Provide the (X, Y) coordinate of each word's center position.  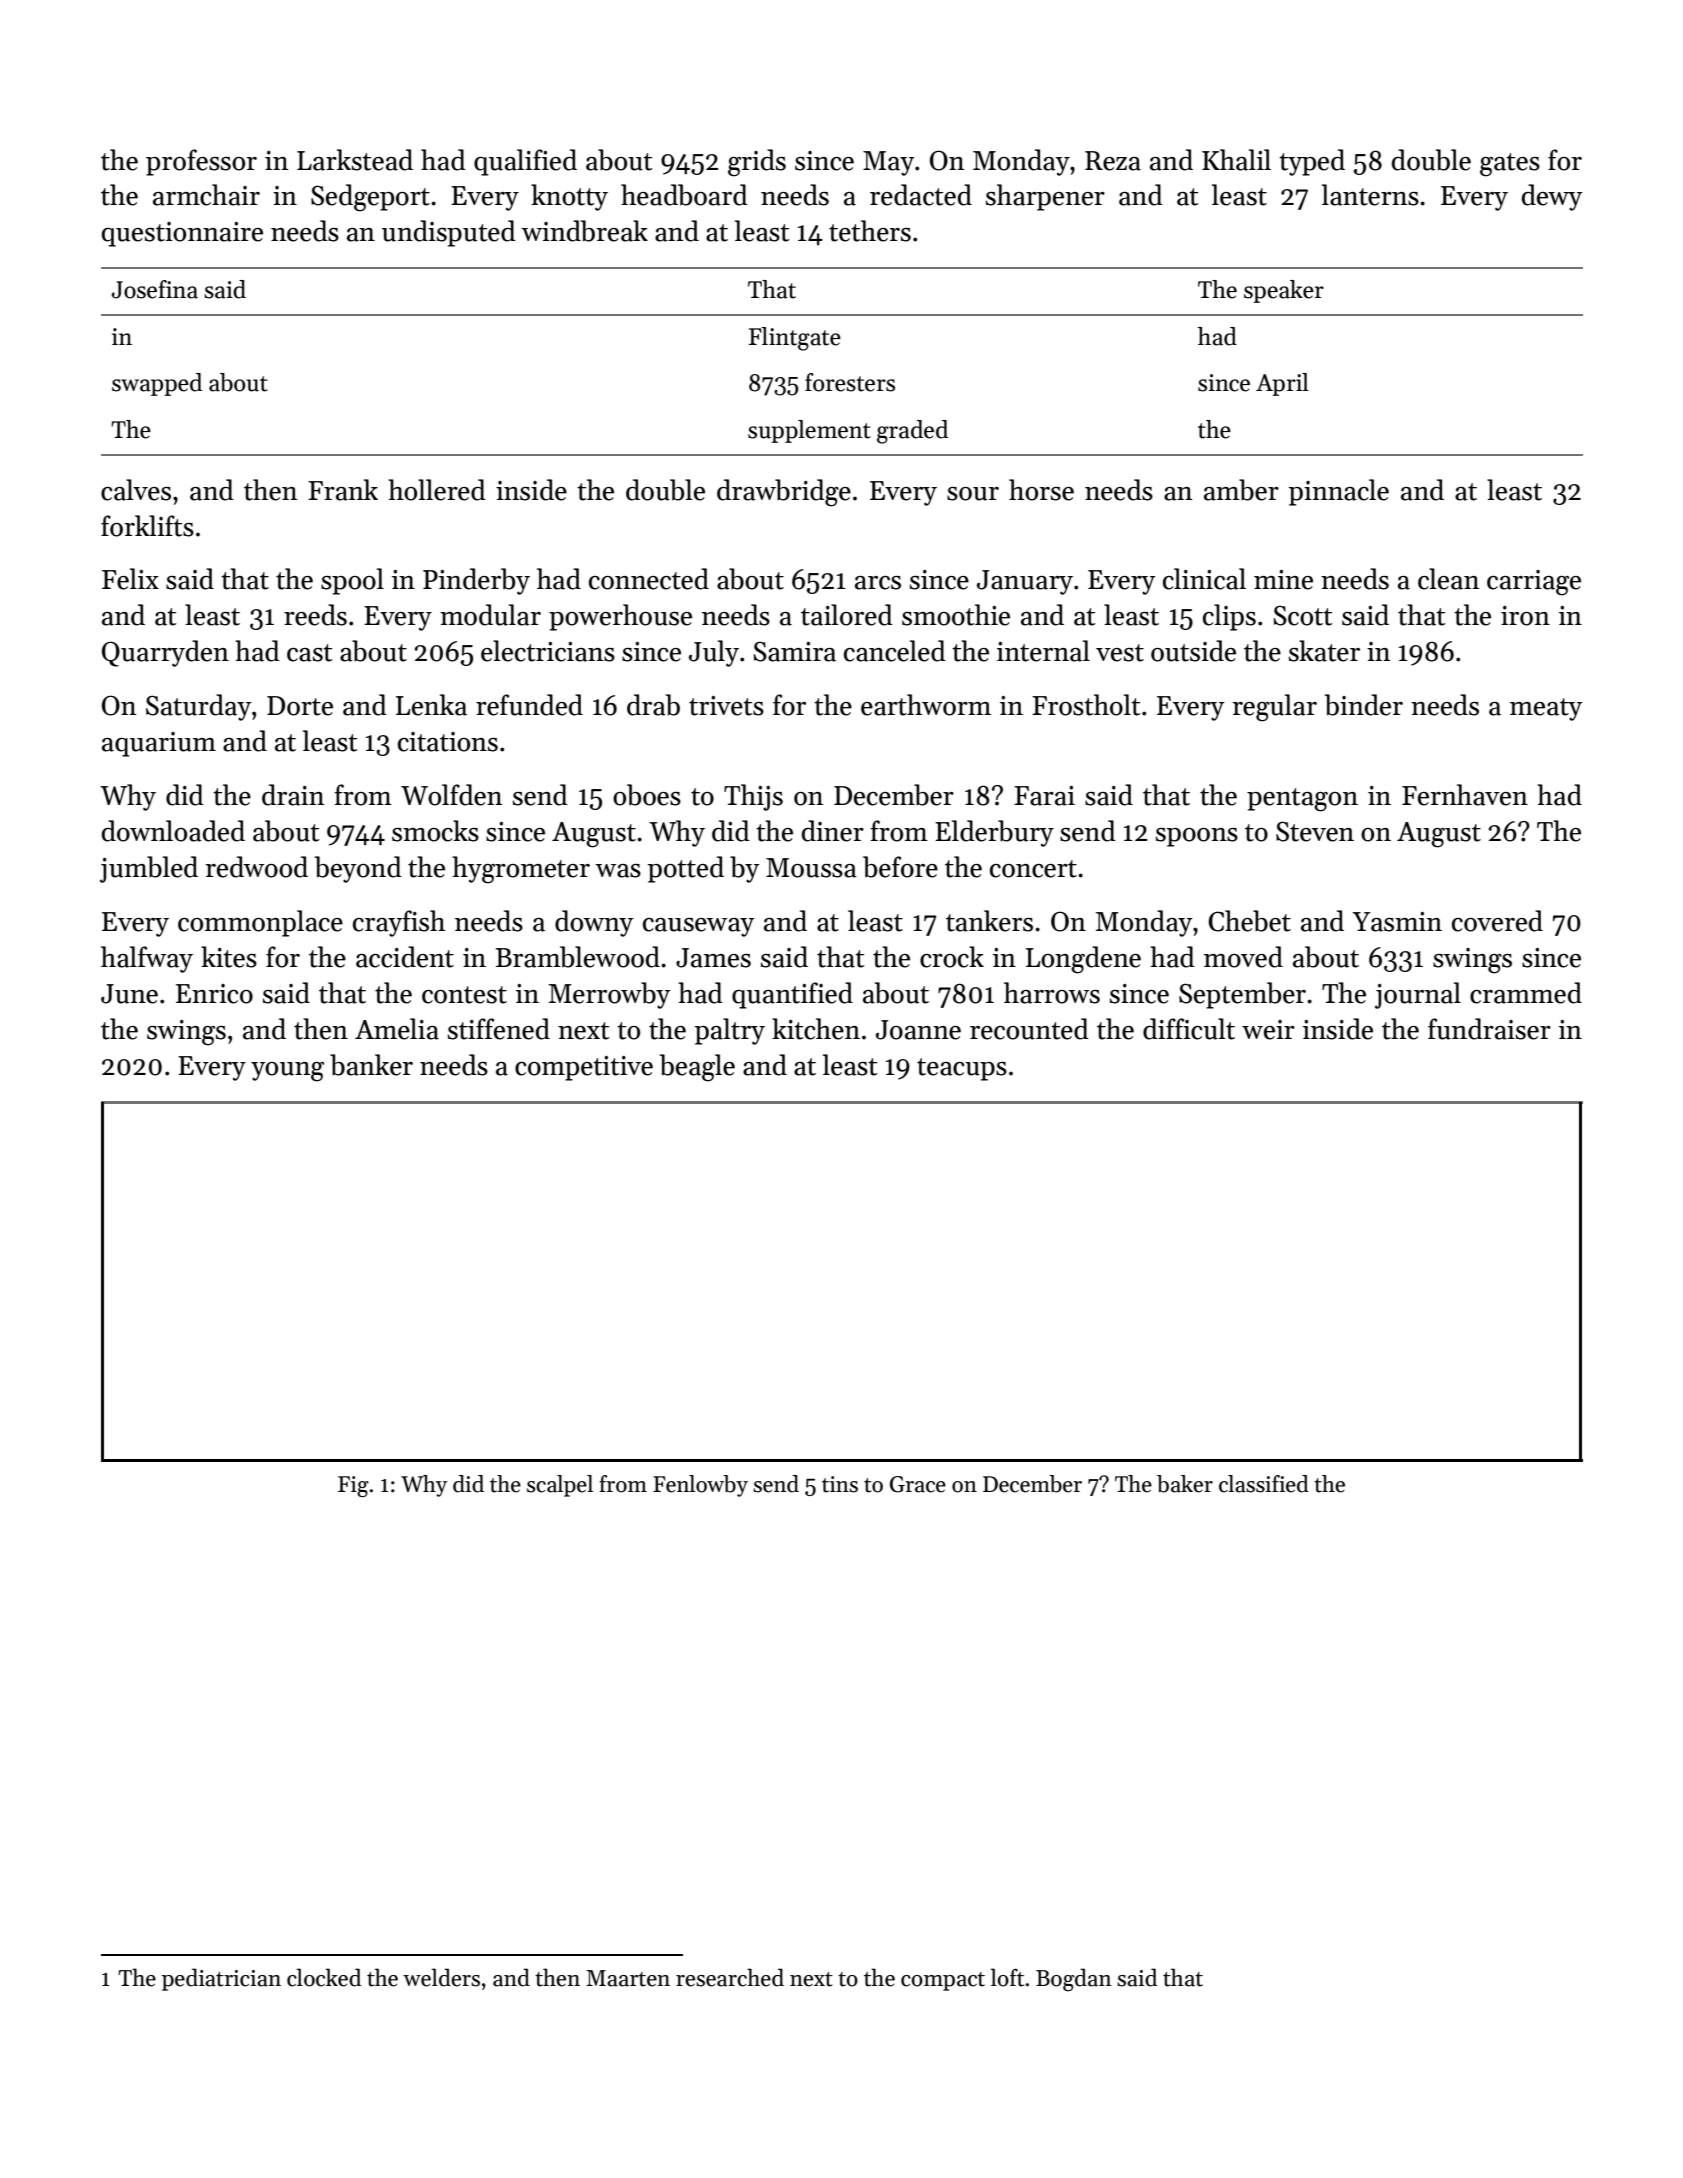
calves (136, 490)
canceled (895, 651)
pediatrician (221, 1979)
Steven (1315, 831)
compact (943, 1981)
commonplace (260, 923)
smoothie (956, 615)
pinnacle (1339, 492)
